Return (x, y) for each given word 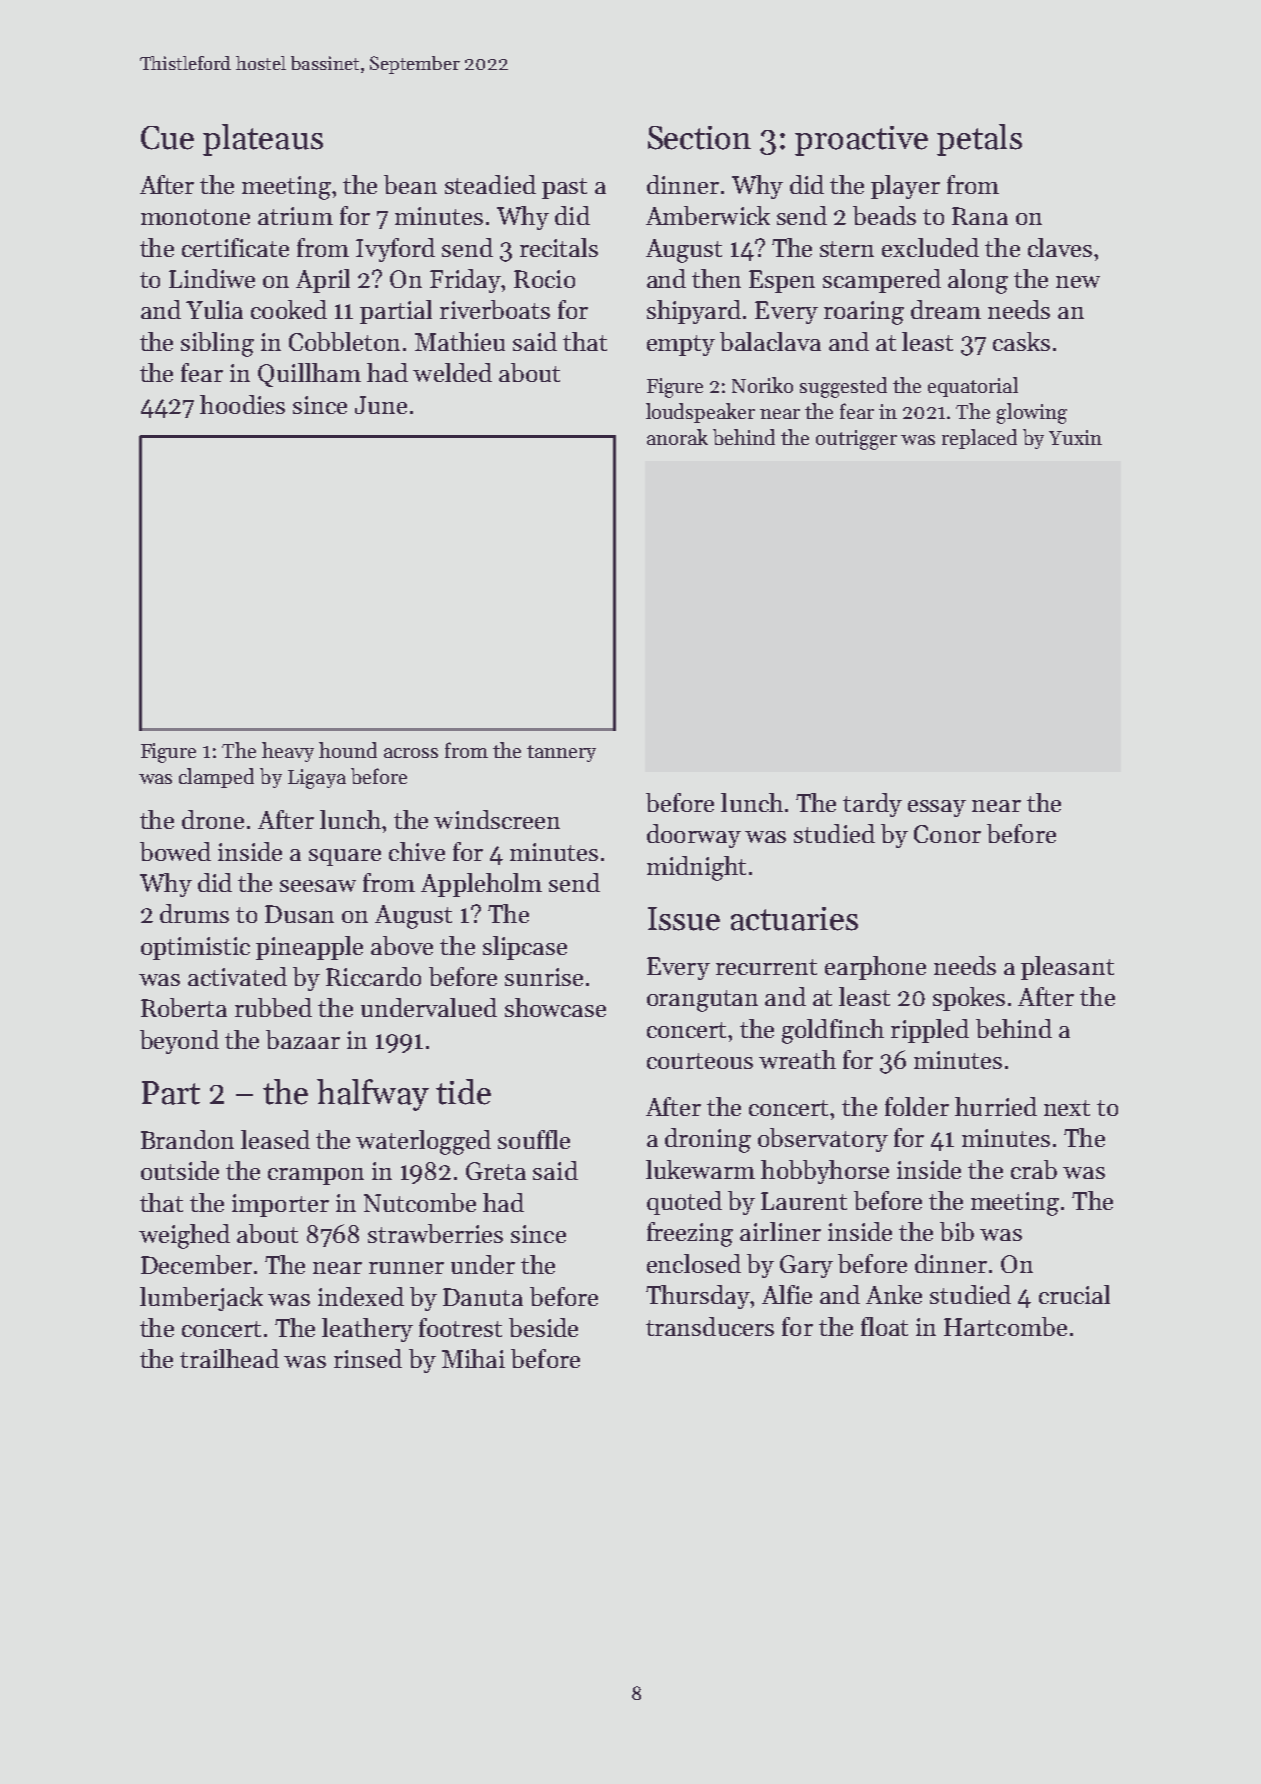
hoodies (242, 404)
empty (681, 345)
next (1067, 1108)
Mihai (473, 1358)
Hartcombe (1005, 1326)
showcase (555, 1007)
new (1078, 282)
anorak (677, 437)
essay (937, 808)
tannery (561, 753)
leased (275, 1139)
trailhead (229, 1358)
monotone (195, 217)
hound (348, 750)
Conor (947, 834)
